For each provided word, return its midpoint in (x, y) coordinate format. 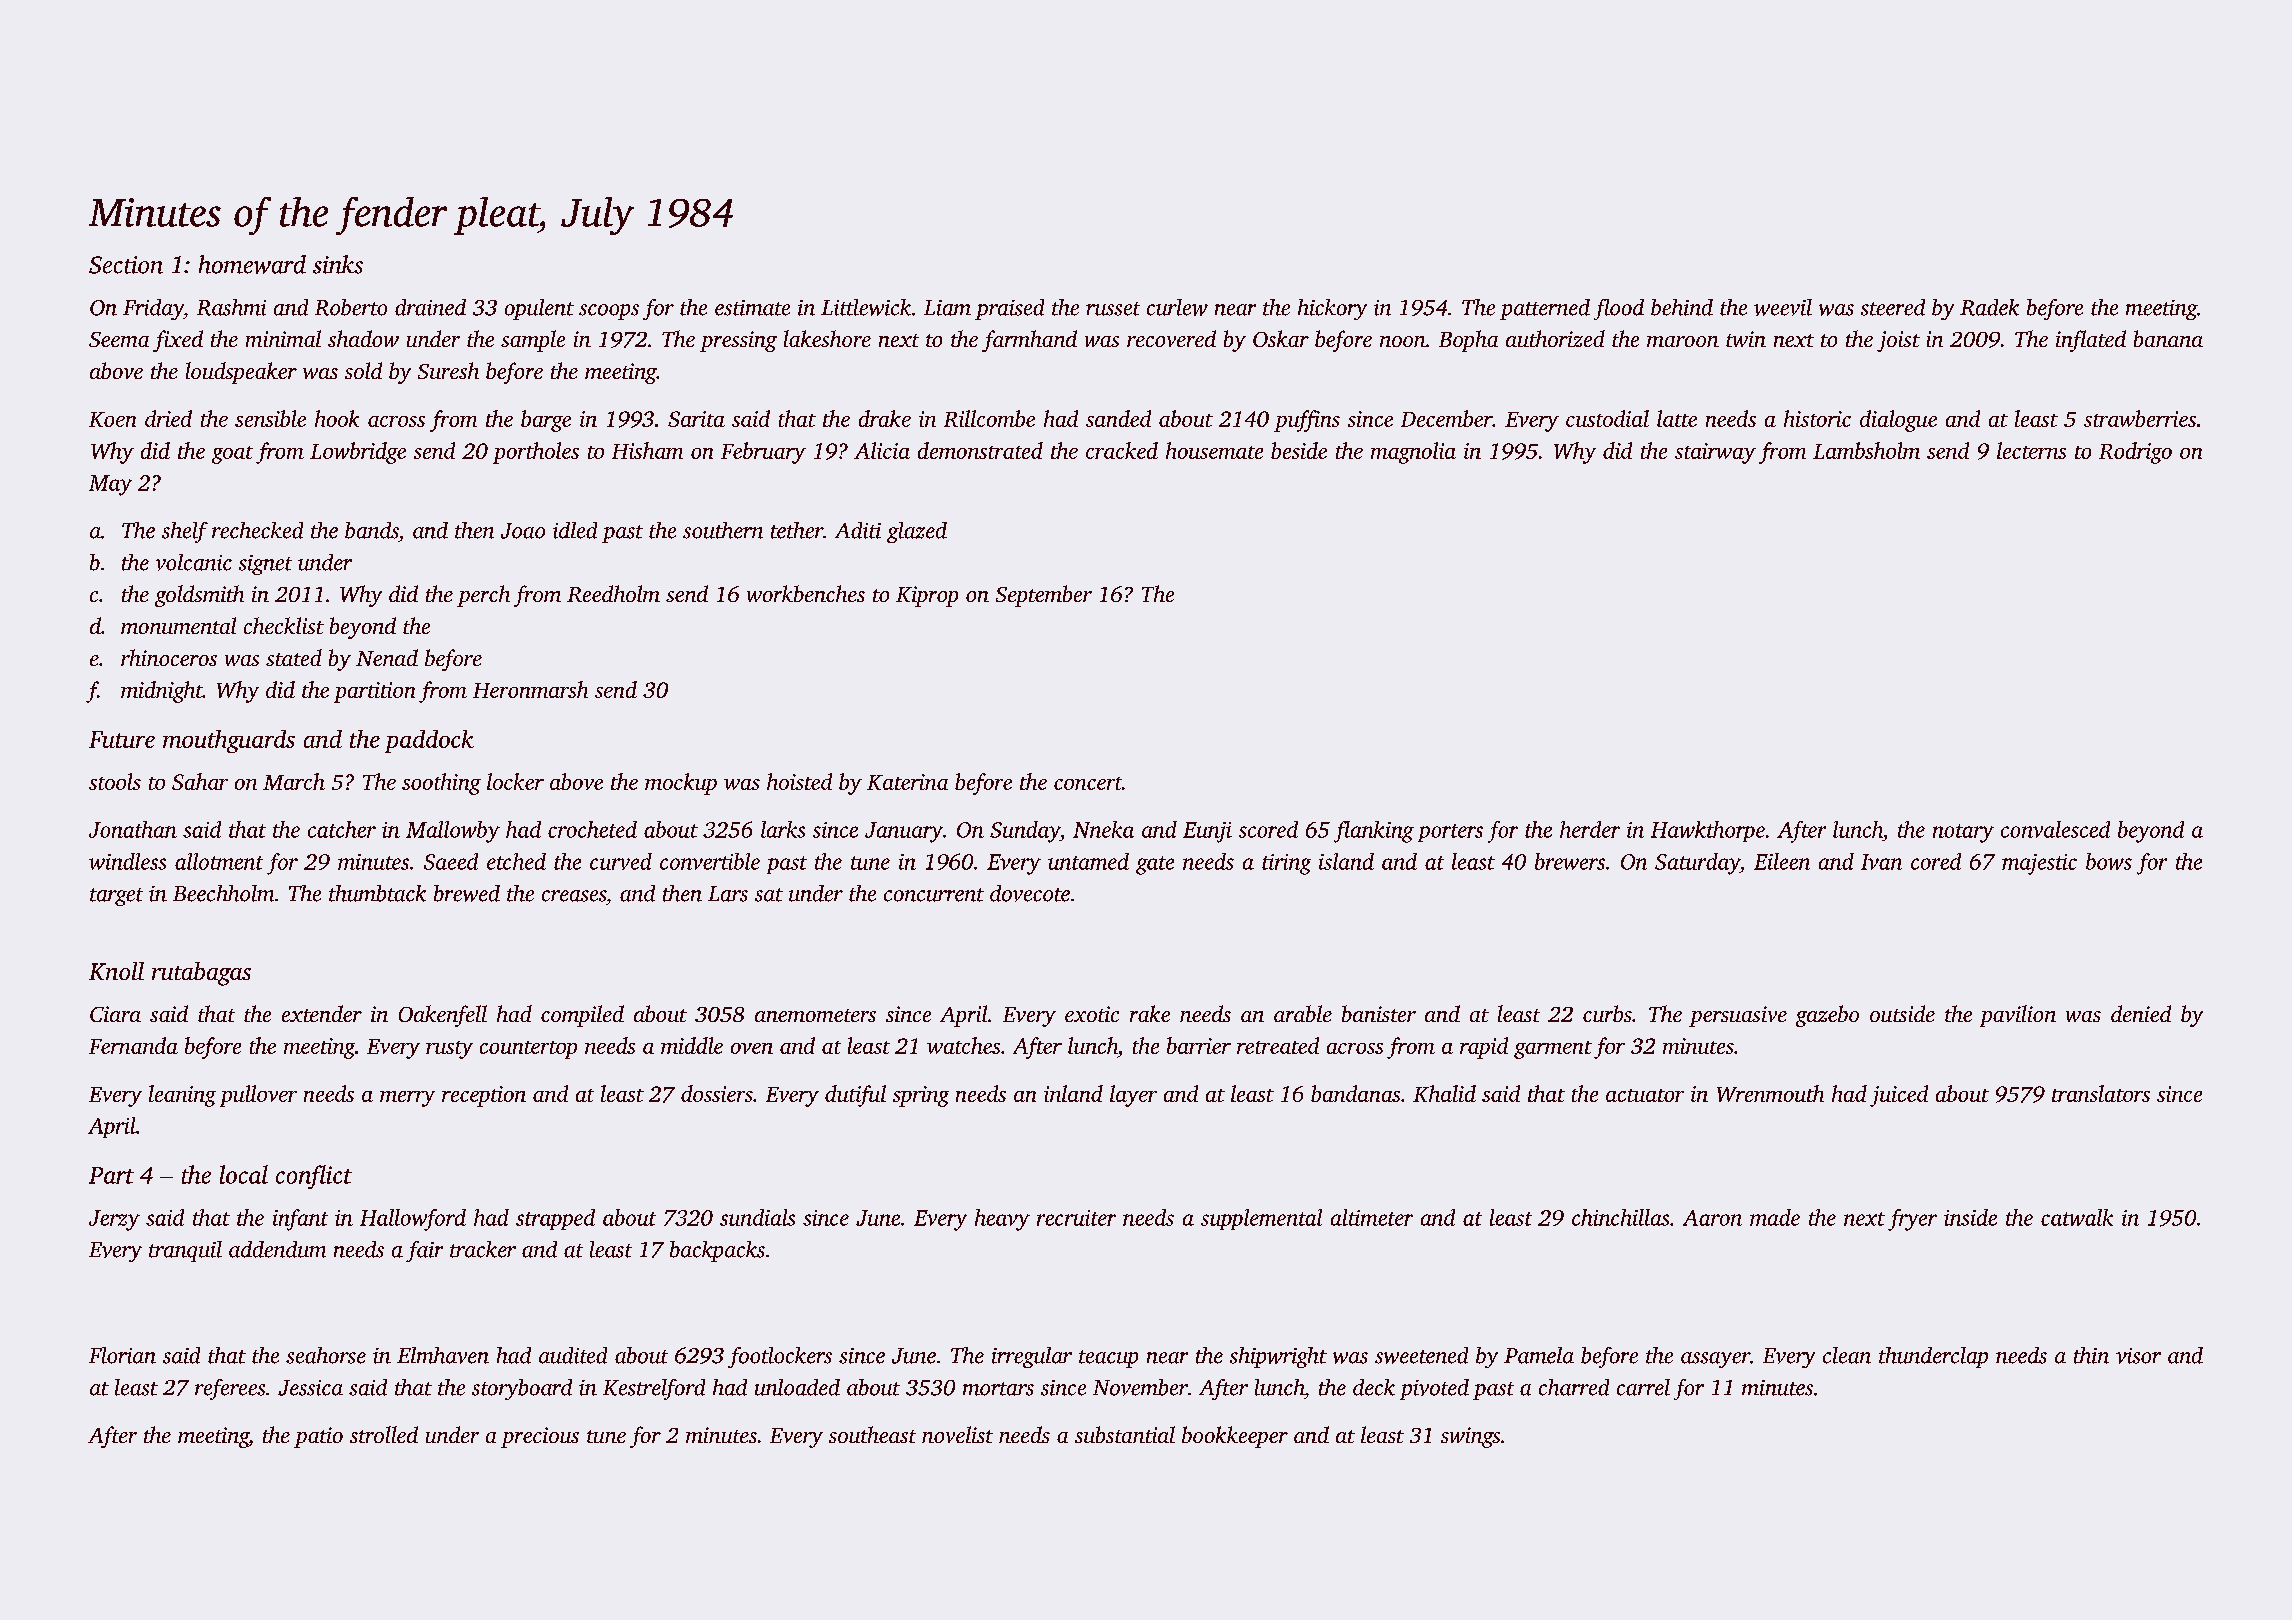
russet (1113, 309)
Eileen (1782, 861)
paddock (429, 741)
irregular (1032, 1357)
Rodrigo (2135, 453)
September (1044, 596)
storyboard (522, 1389)
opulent (539, 309)
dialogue (1898, 421)
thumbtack (377, 893)
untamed (1088, 861)
